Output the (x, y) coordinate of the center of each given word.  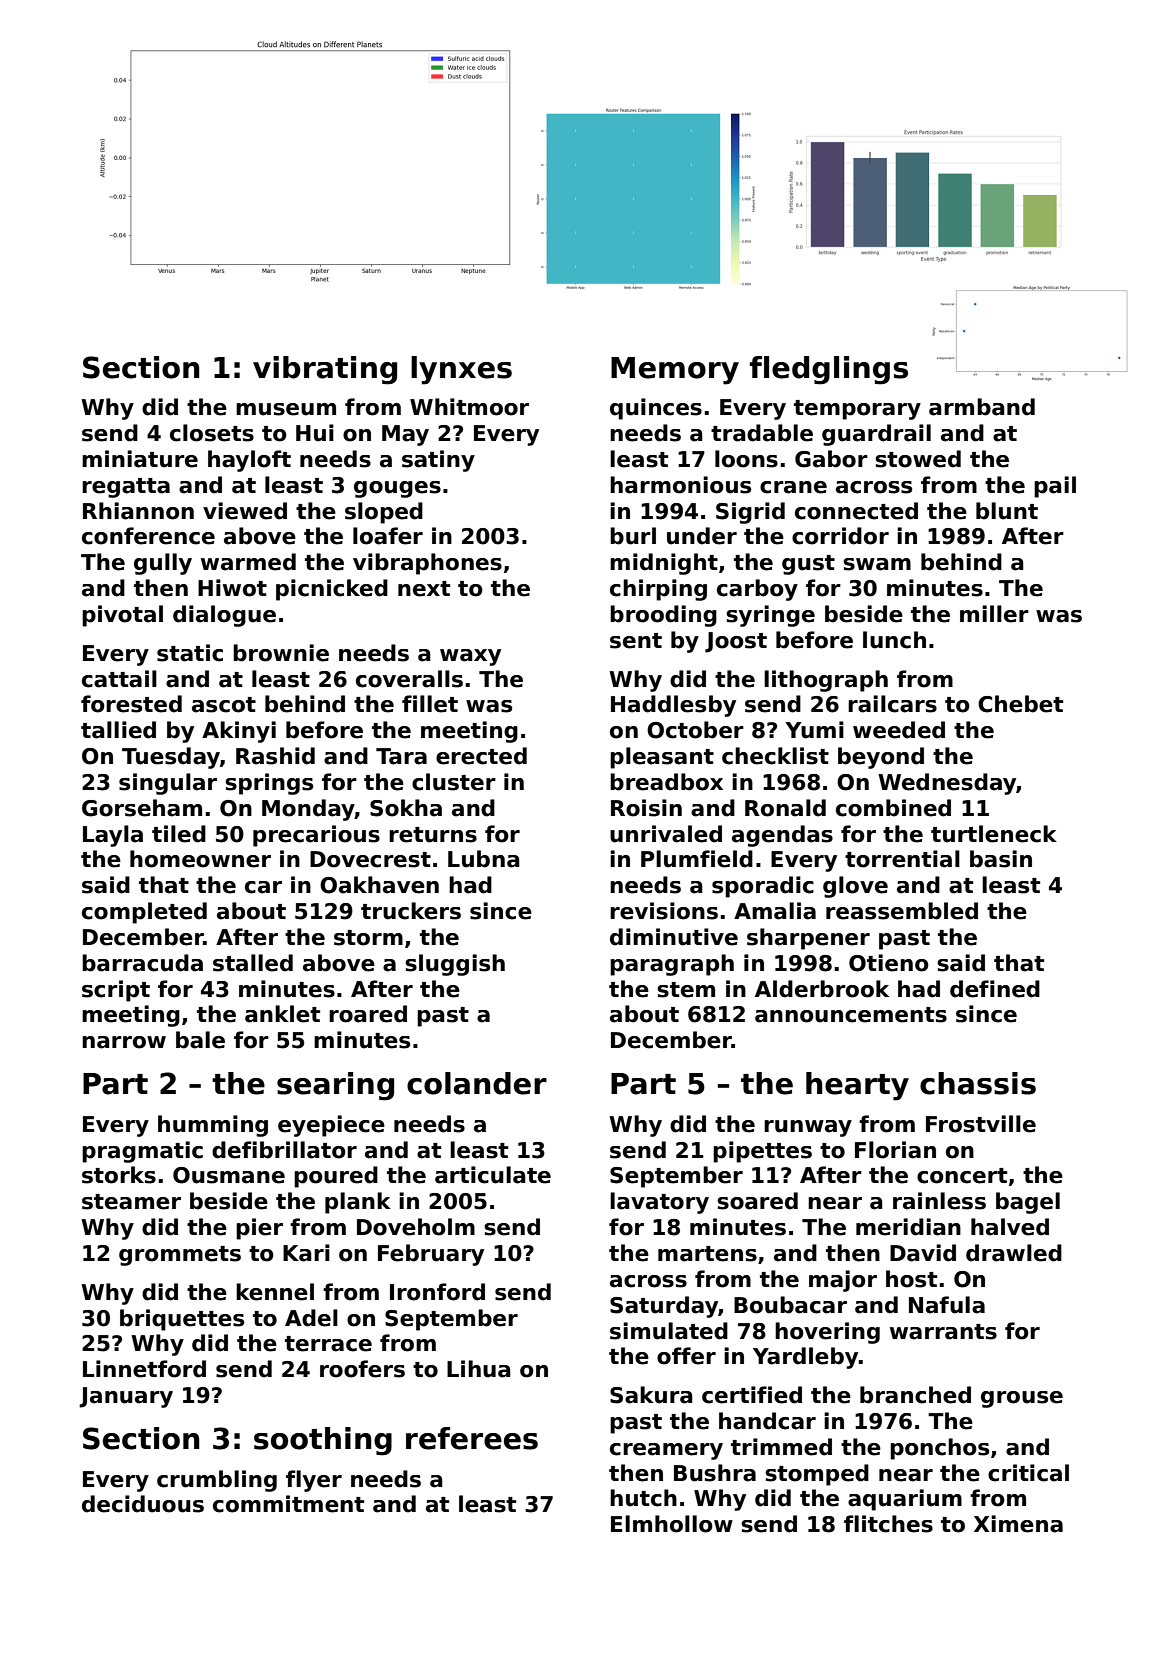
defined (995, 989)
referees (472, 1438)
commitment (288, 1504)
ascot (224, 705)
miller (994, 614)
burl (633, 536)
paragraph (672, 965)
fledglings (829, 370)
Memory (675, 371)
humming (213, 1126)
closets (212, 433)
